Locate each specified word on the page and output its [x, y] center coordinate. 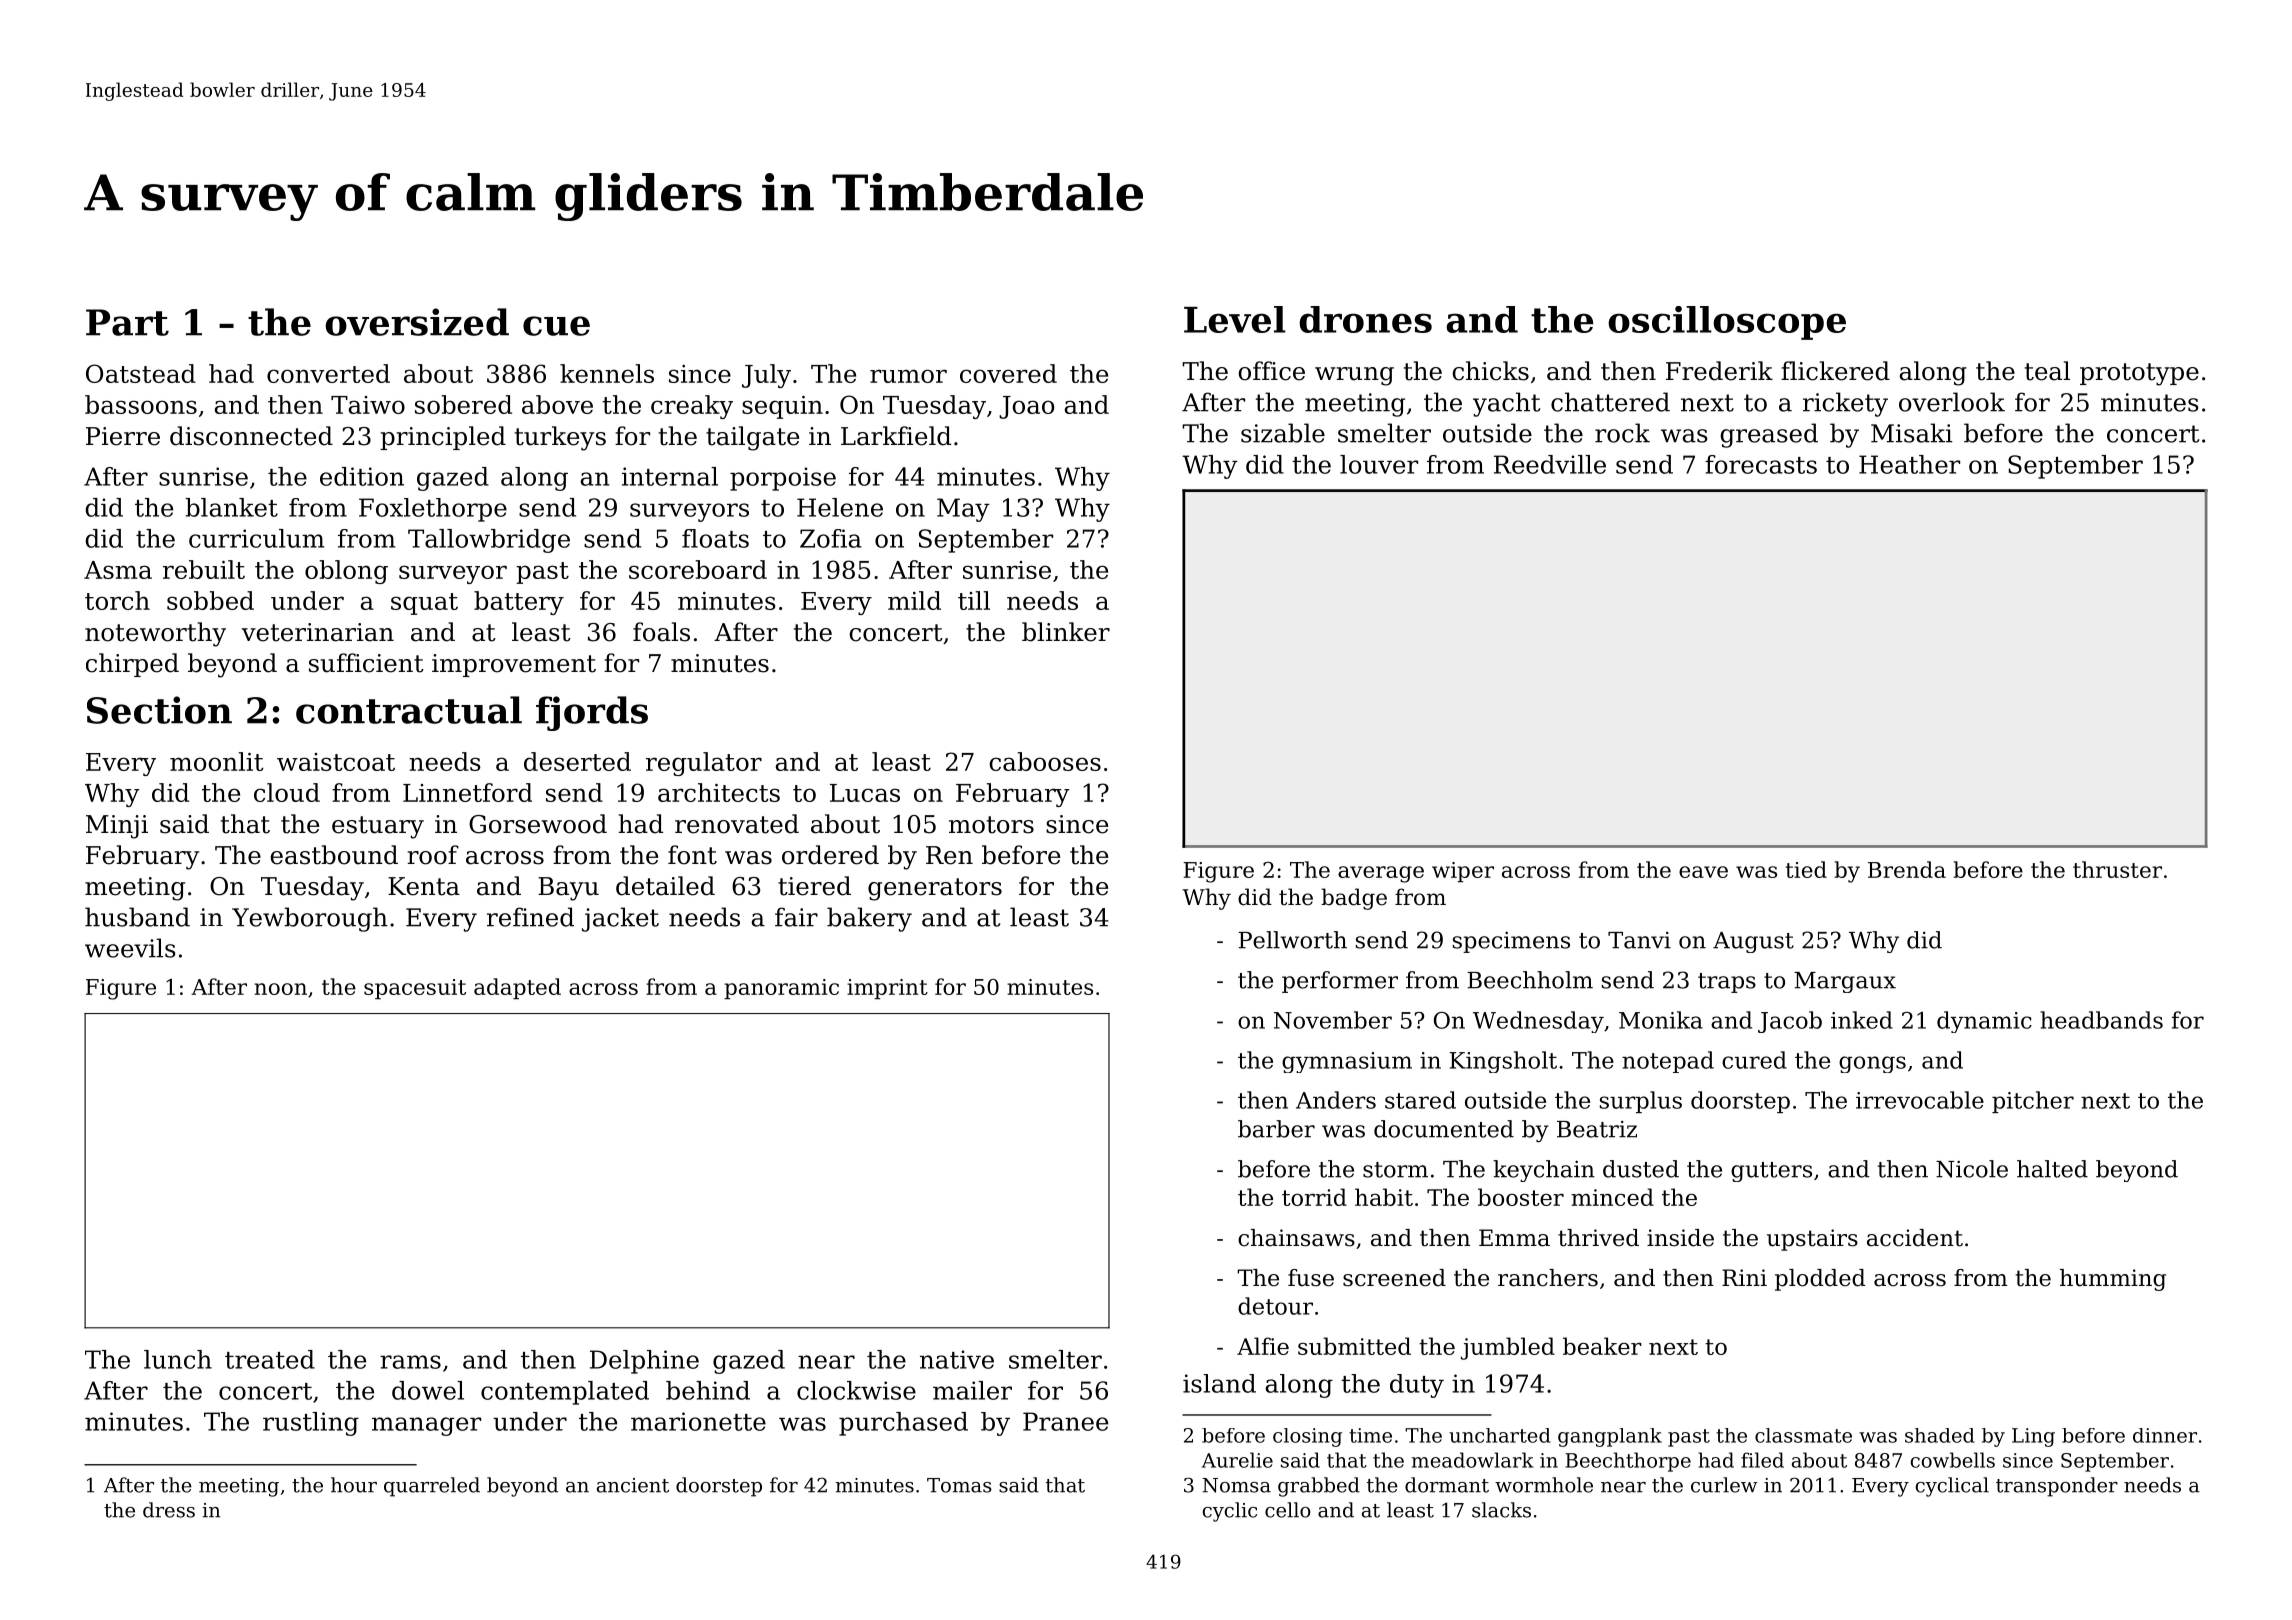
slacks [1501, 1510]
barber [1276, 1129]
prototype [2139, 374]
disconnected [251, 436]
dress [169, 1510]
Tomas [959, 1485]
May [963, 510]
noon [280, 989]
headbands [2101, 1020]
